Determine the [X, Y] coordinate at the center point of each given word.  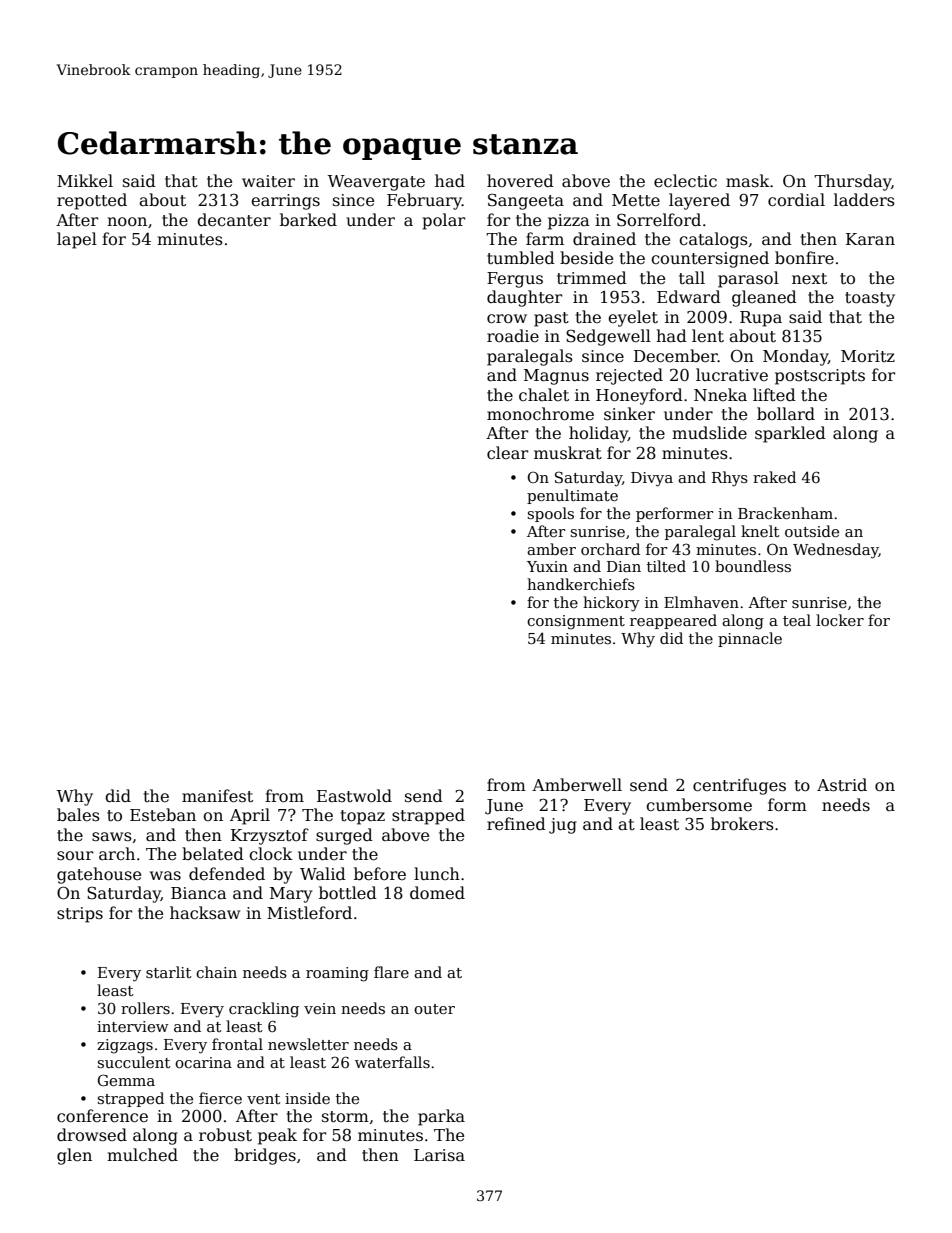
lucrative [732, 374]
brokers [742, 824]
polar [443, 221]
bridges [265, 1156]
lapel [77, 240]
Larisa [439, 1155]
